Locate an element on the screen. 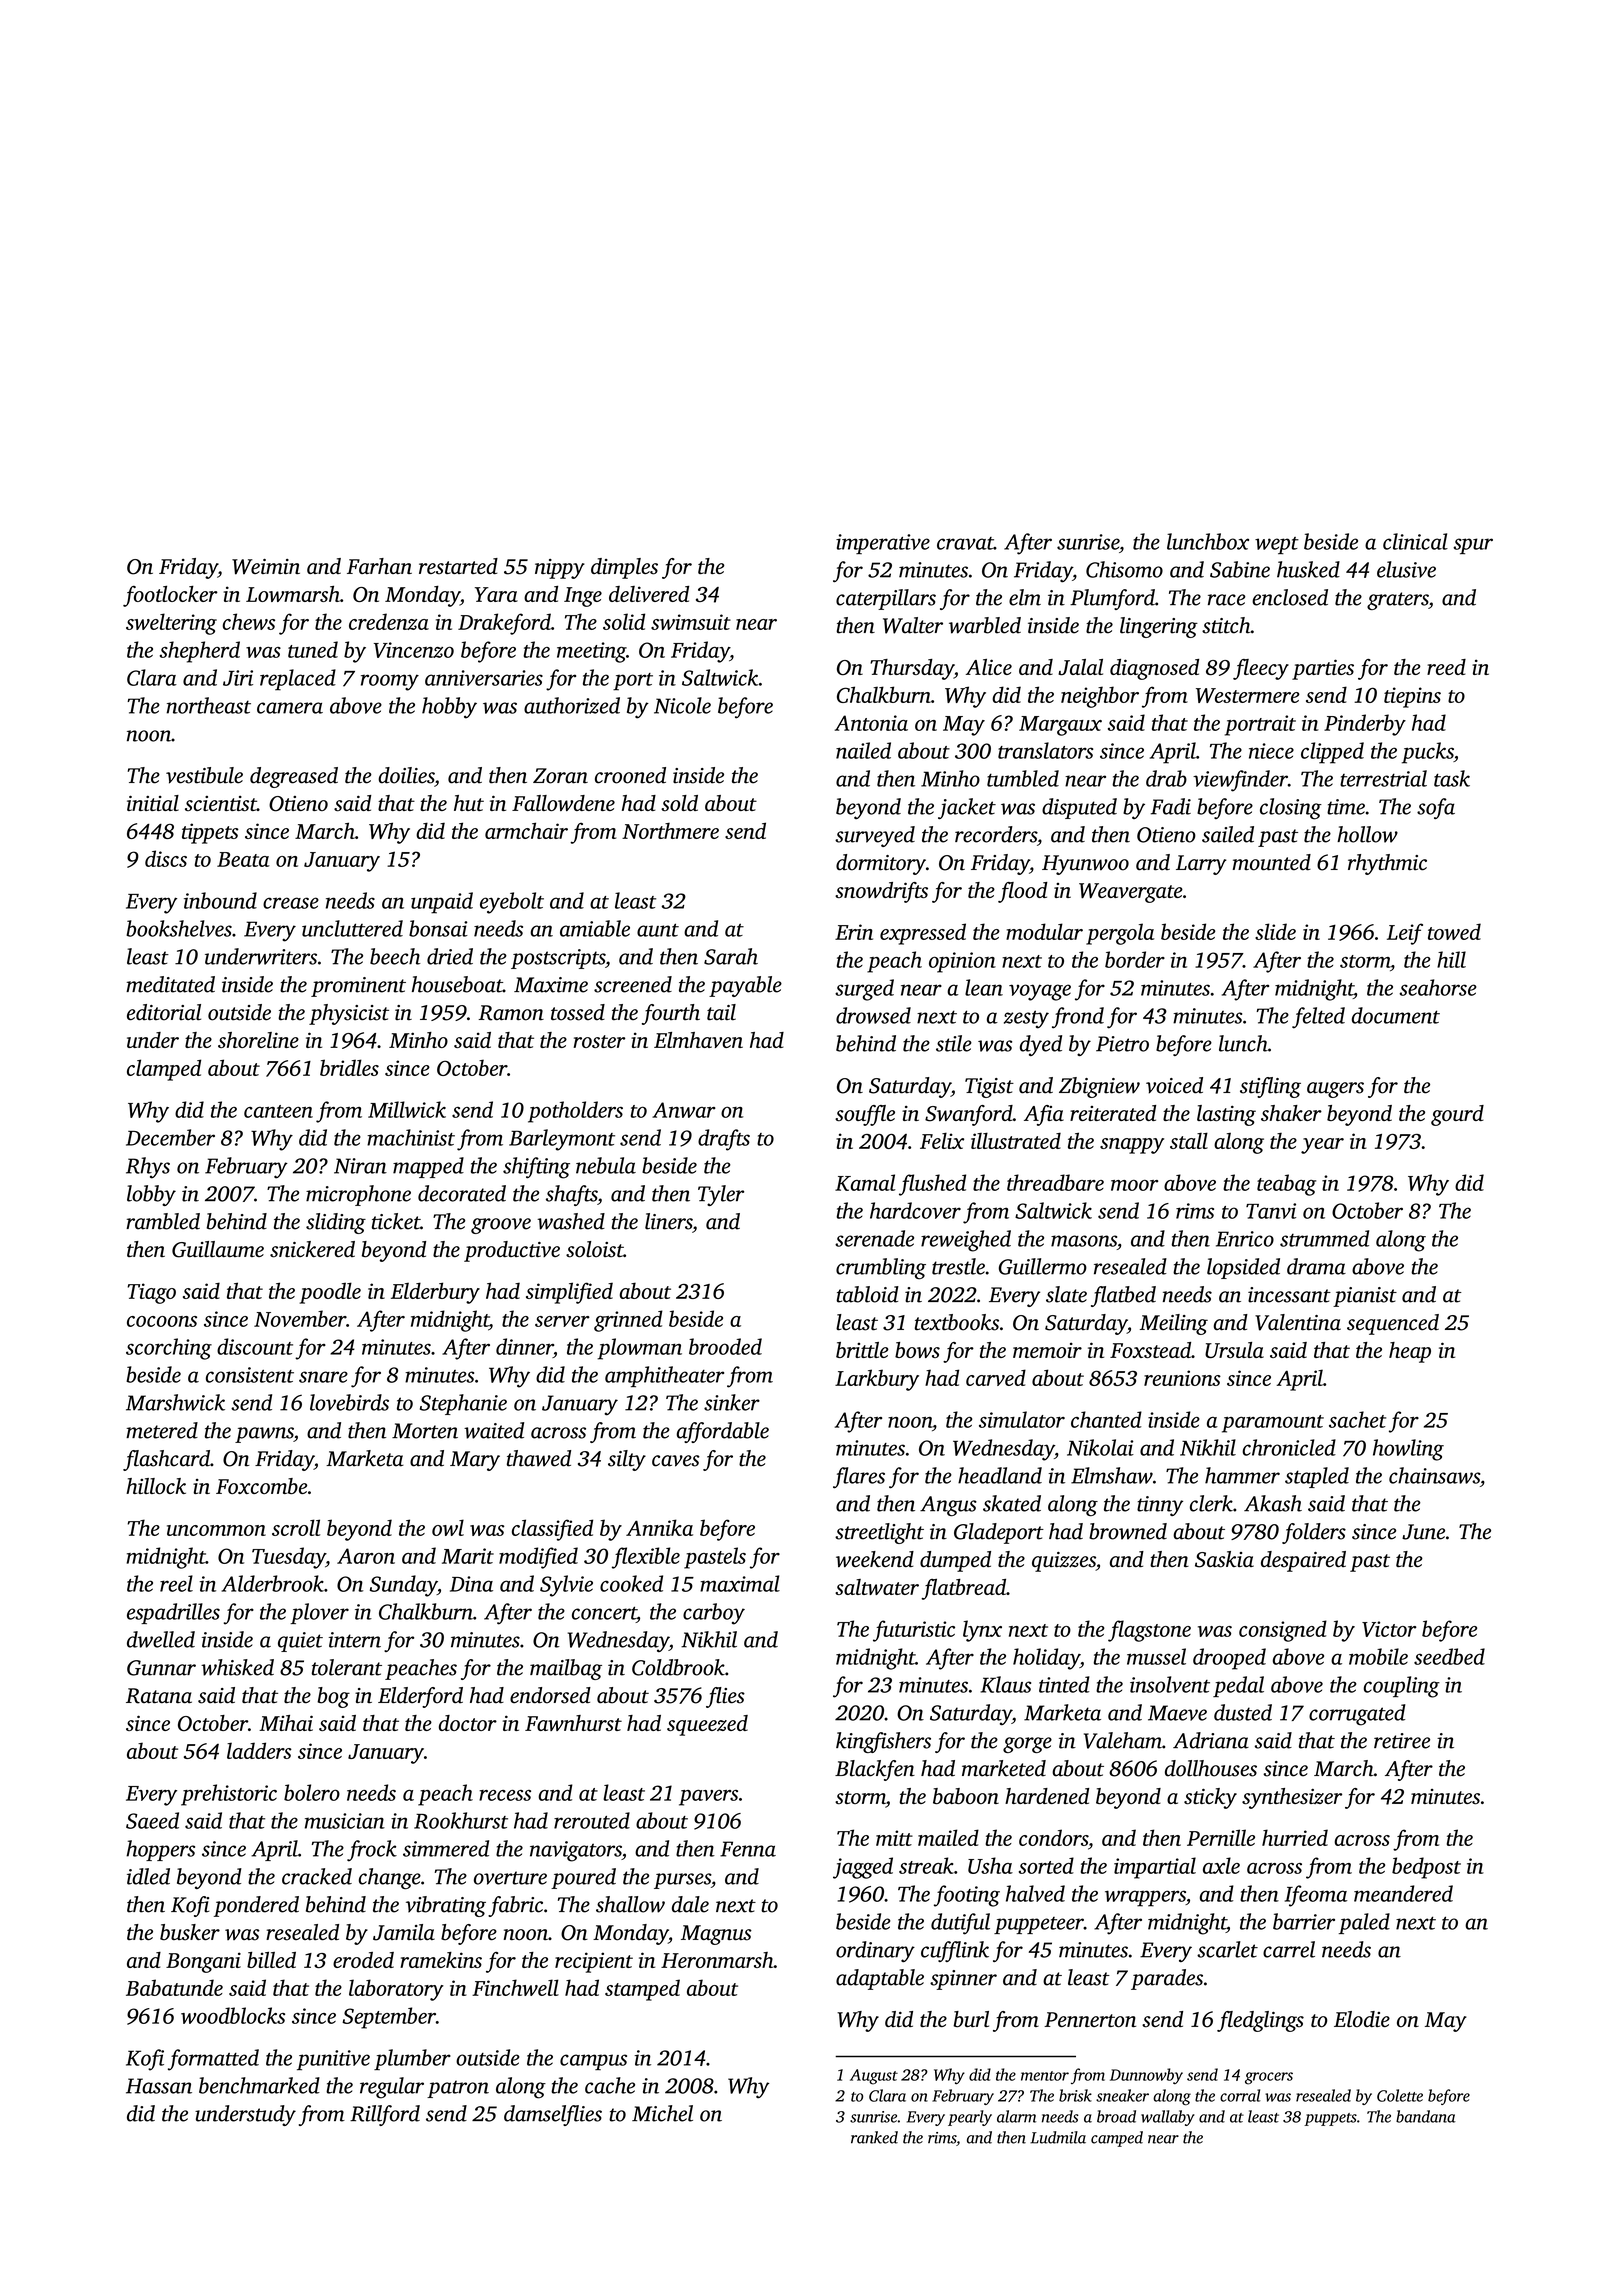  wept is located at coordinates (1277, 545).
